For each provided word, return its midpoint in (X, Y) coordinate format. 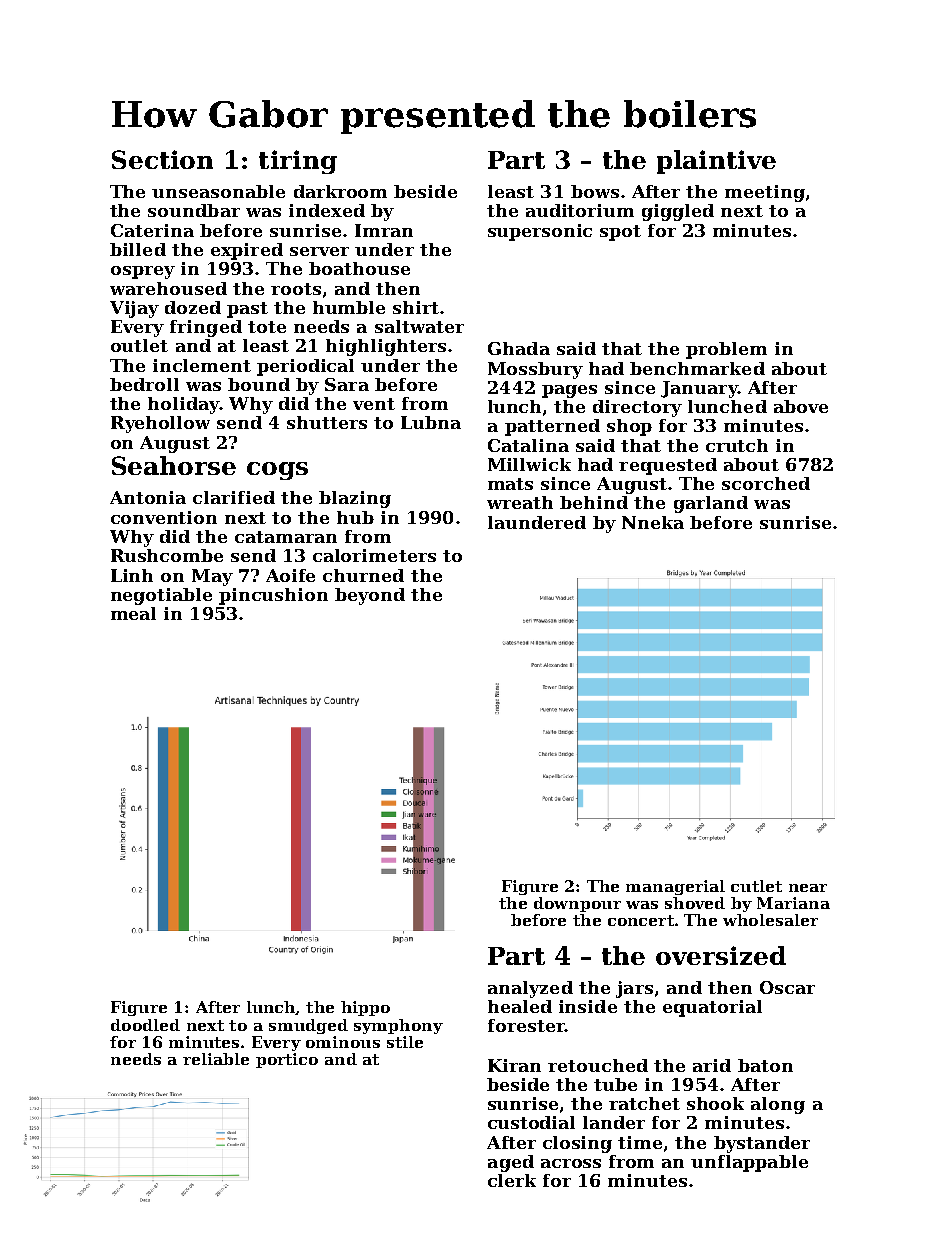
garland (711, 504)
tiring (298, 162)
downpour (577, 904)
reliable (216, 1059)
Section (162, 159)
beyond (370, 596)
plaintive (716, 162)
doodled (145, 1025)
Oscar (787, 987)
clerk (512, 1180)
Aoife (290, 575)
